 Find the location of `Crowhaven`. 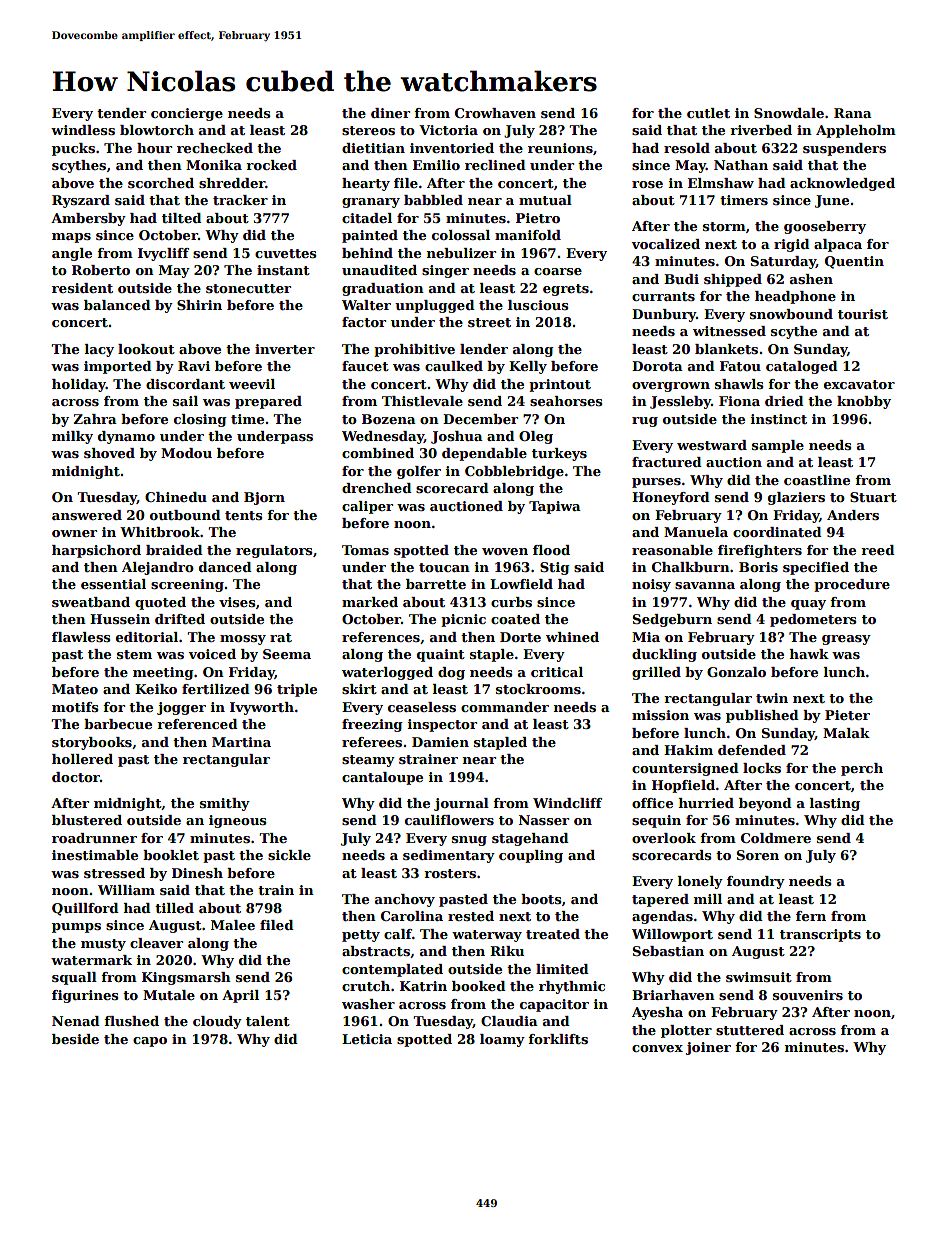

Crowhaven is located at coordinates (495, 113).
